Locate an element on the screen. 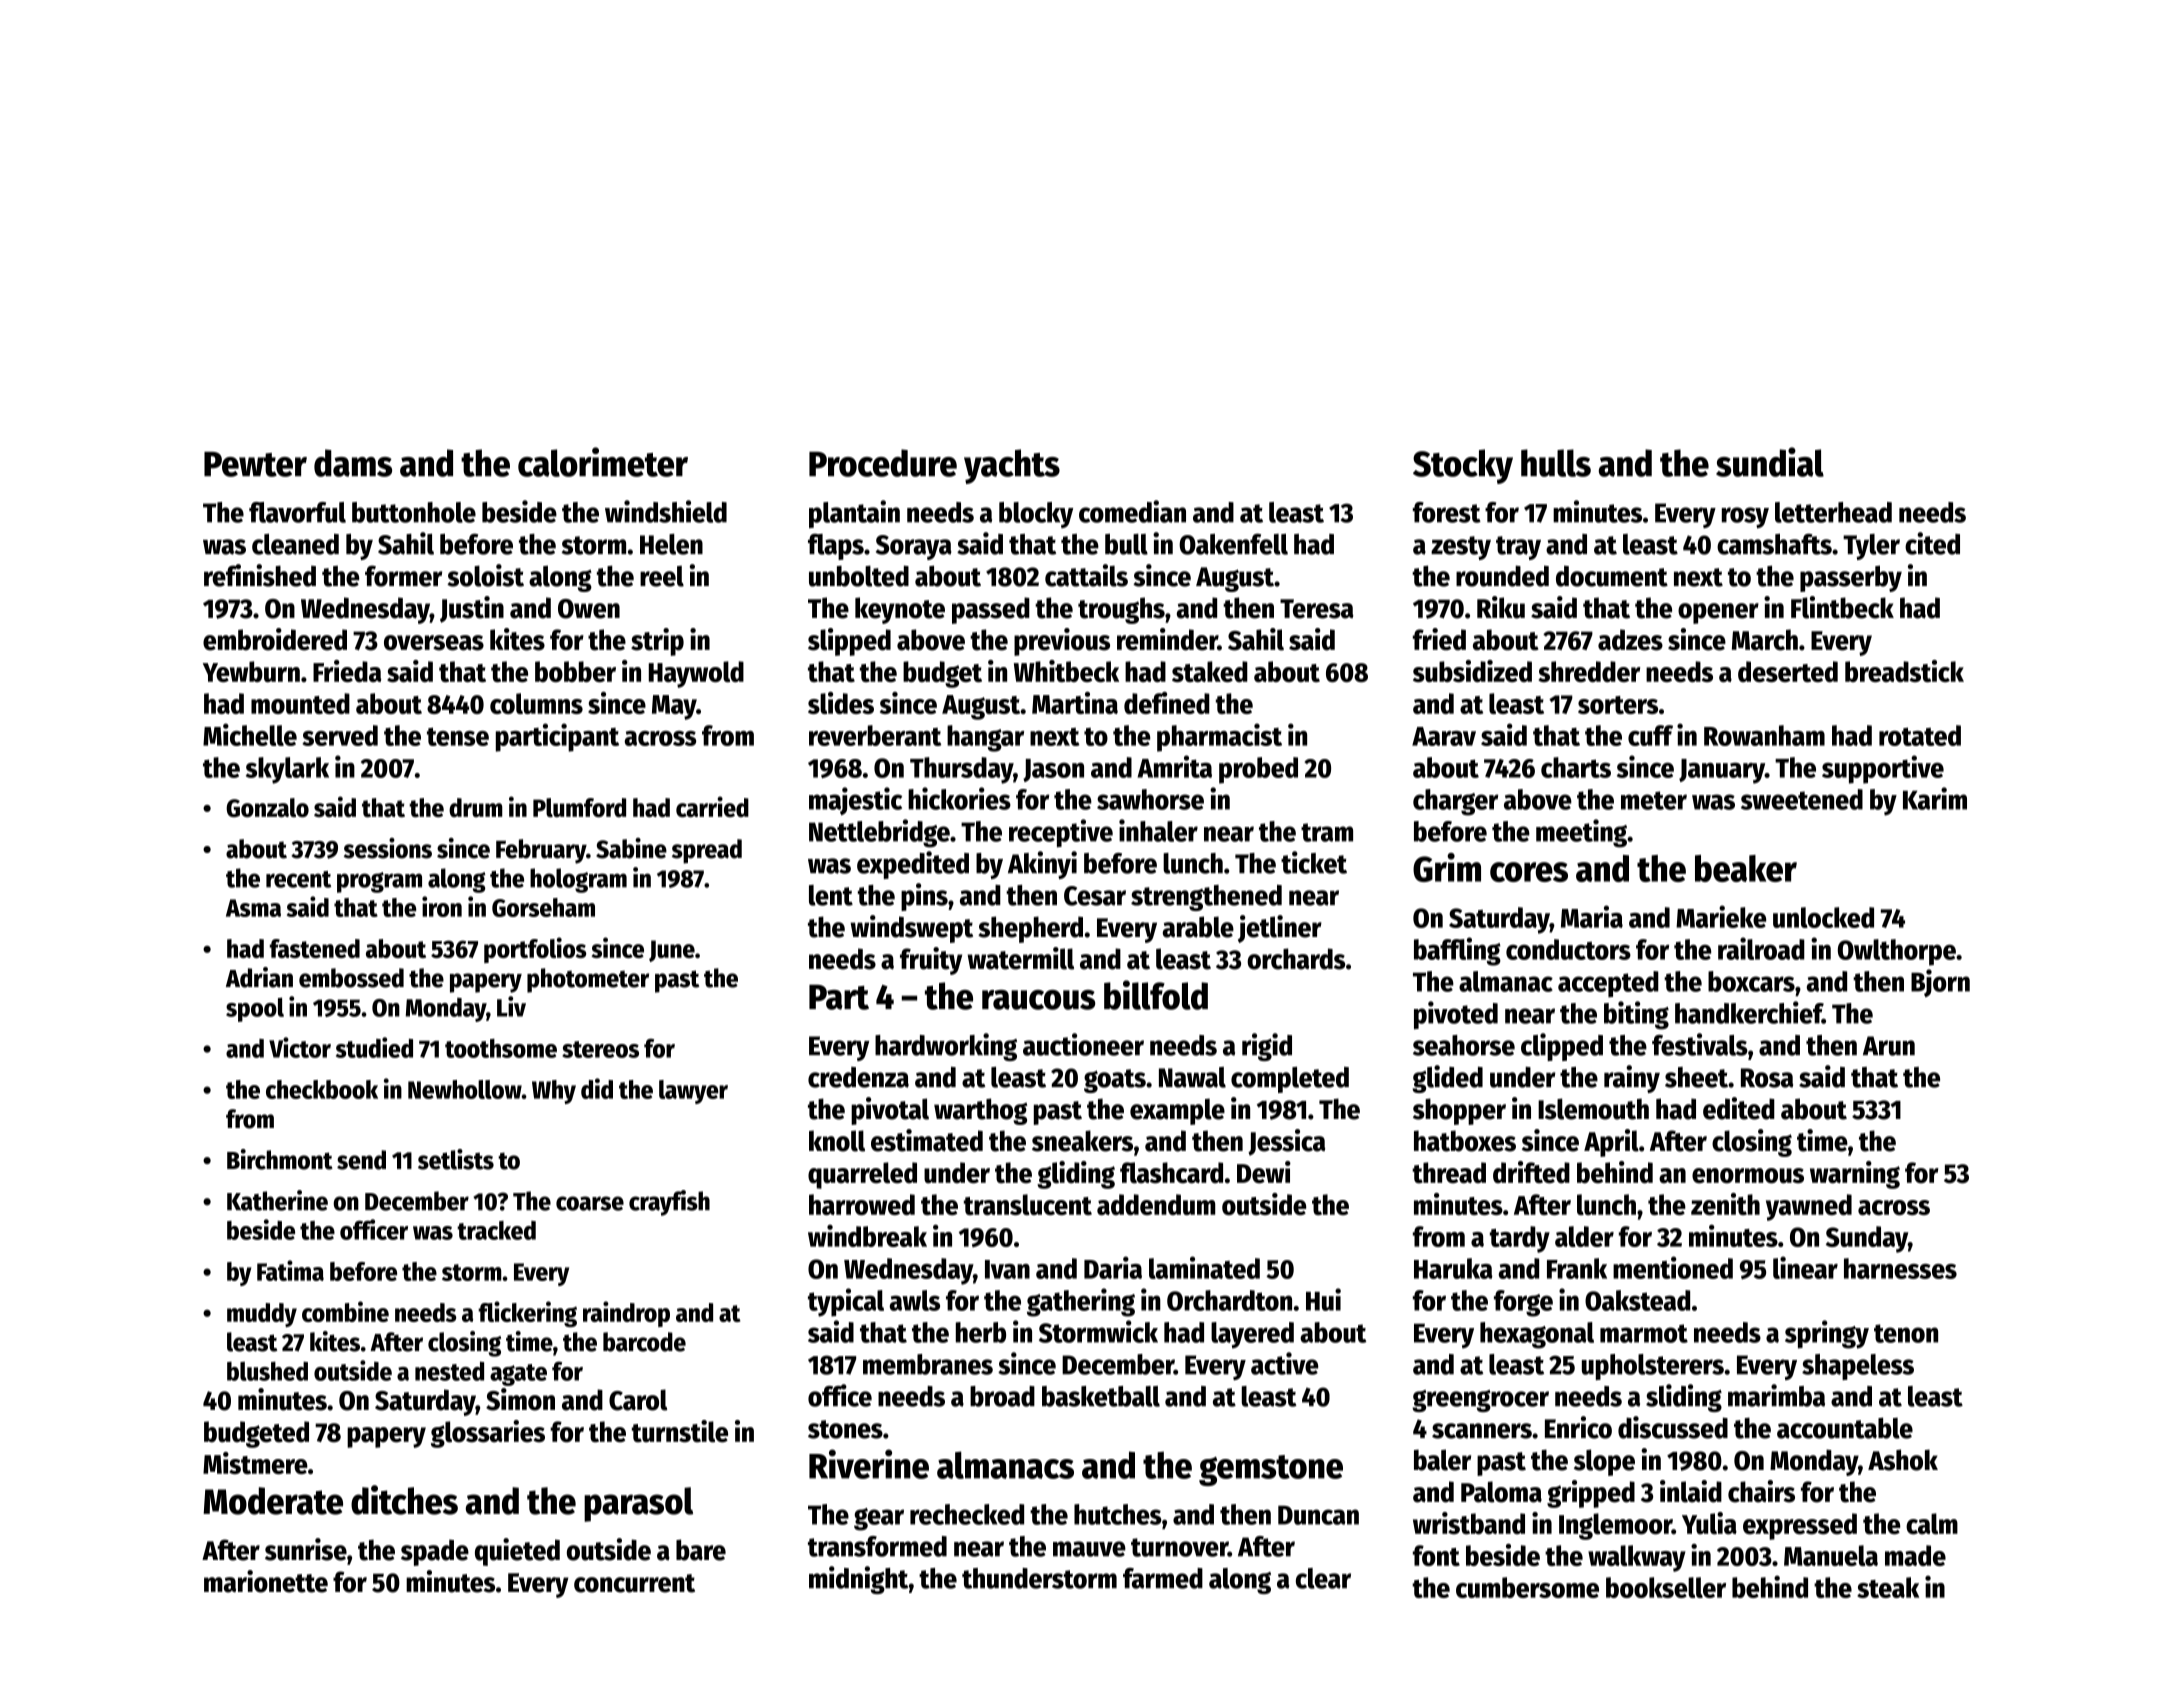  Michelle is located at coordinates (250, 734).
